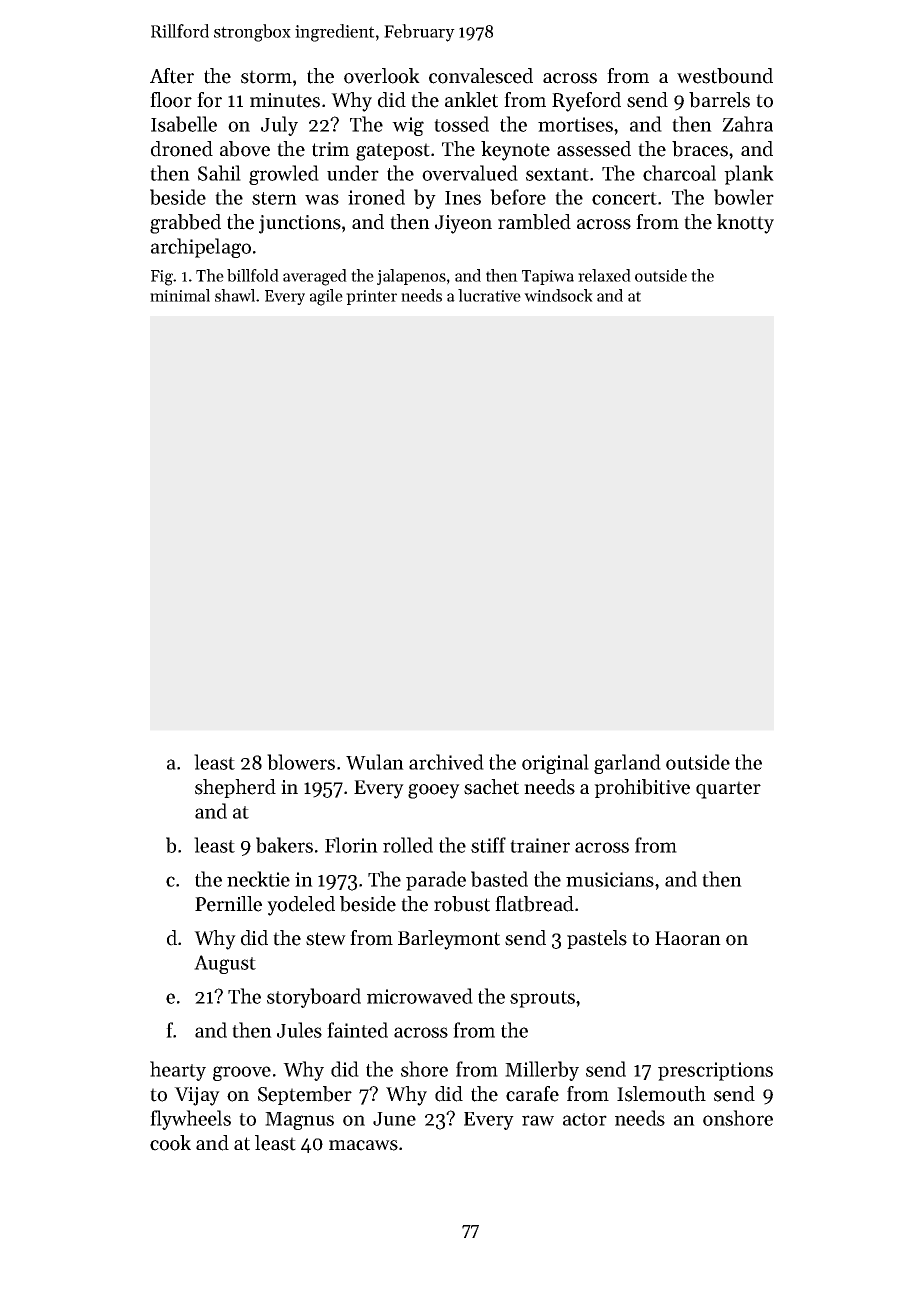 This image has width=924, height=1311. Describe the element at coordinates (301, 762) in the image. I see `blowers` at that location.
